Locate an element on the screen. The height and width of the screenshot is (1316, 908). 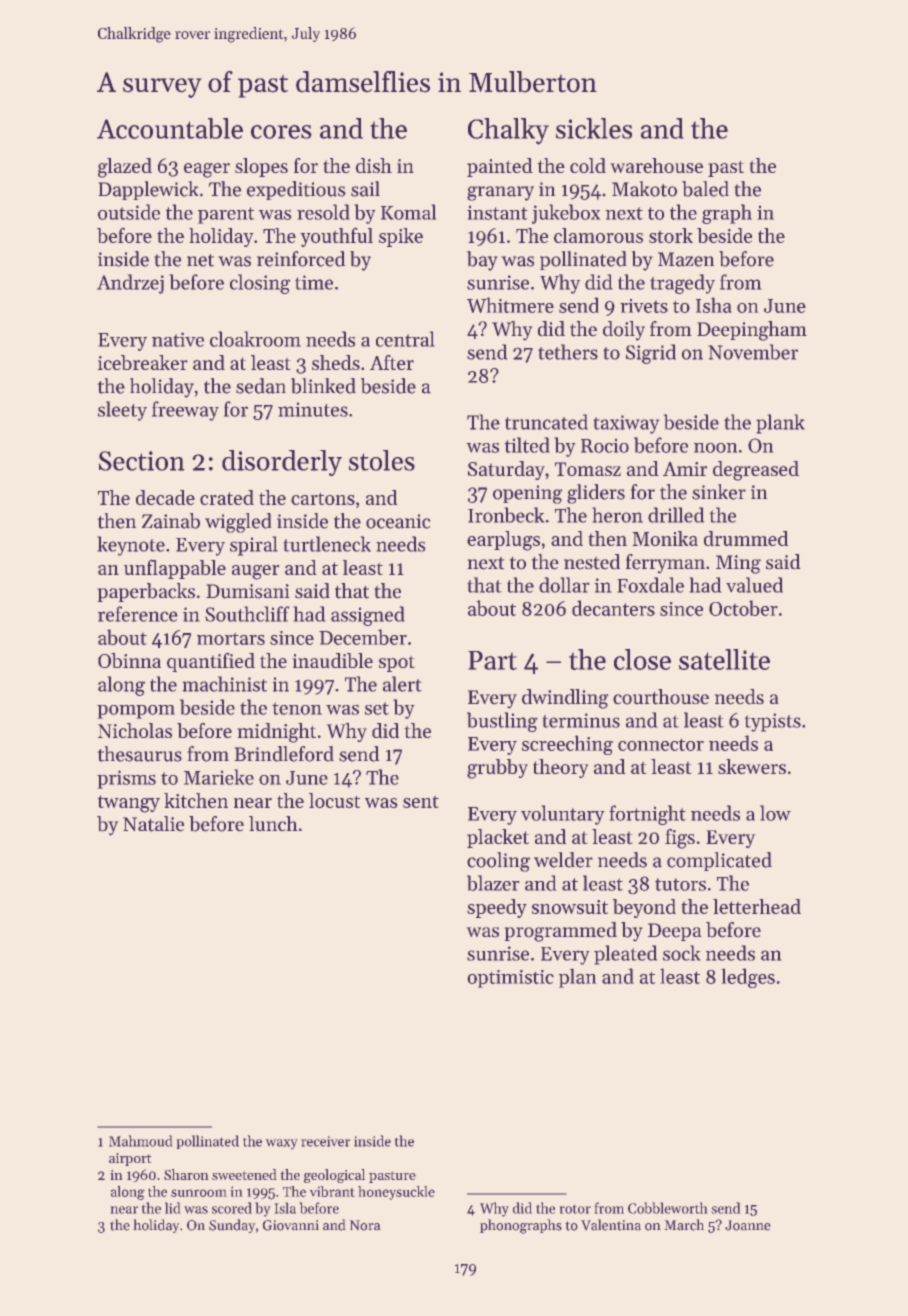
airport is located at coordinates (130, 1159).
